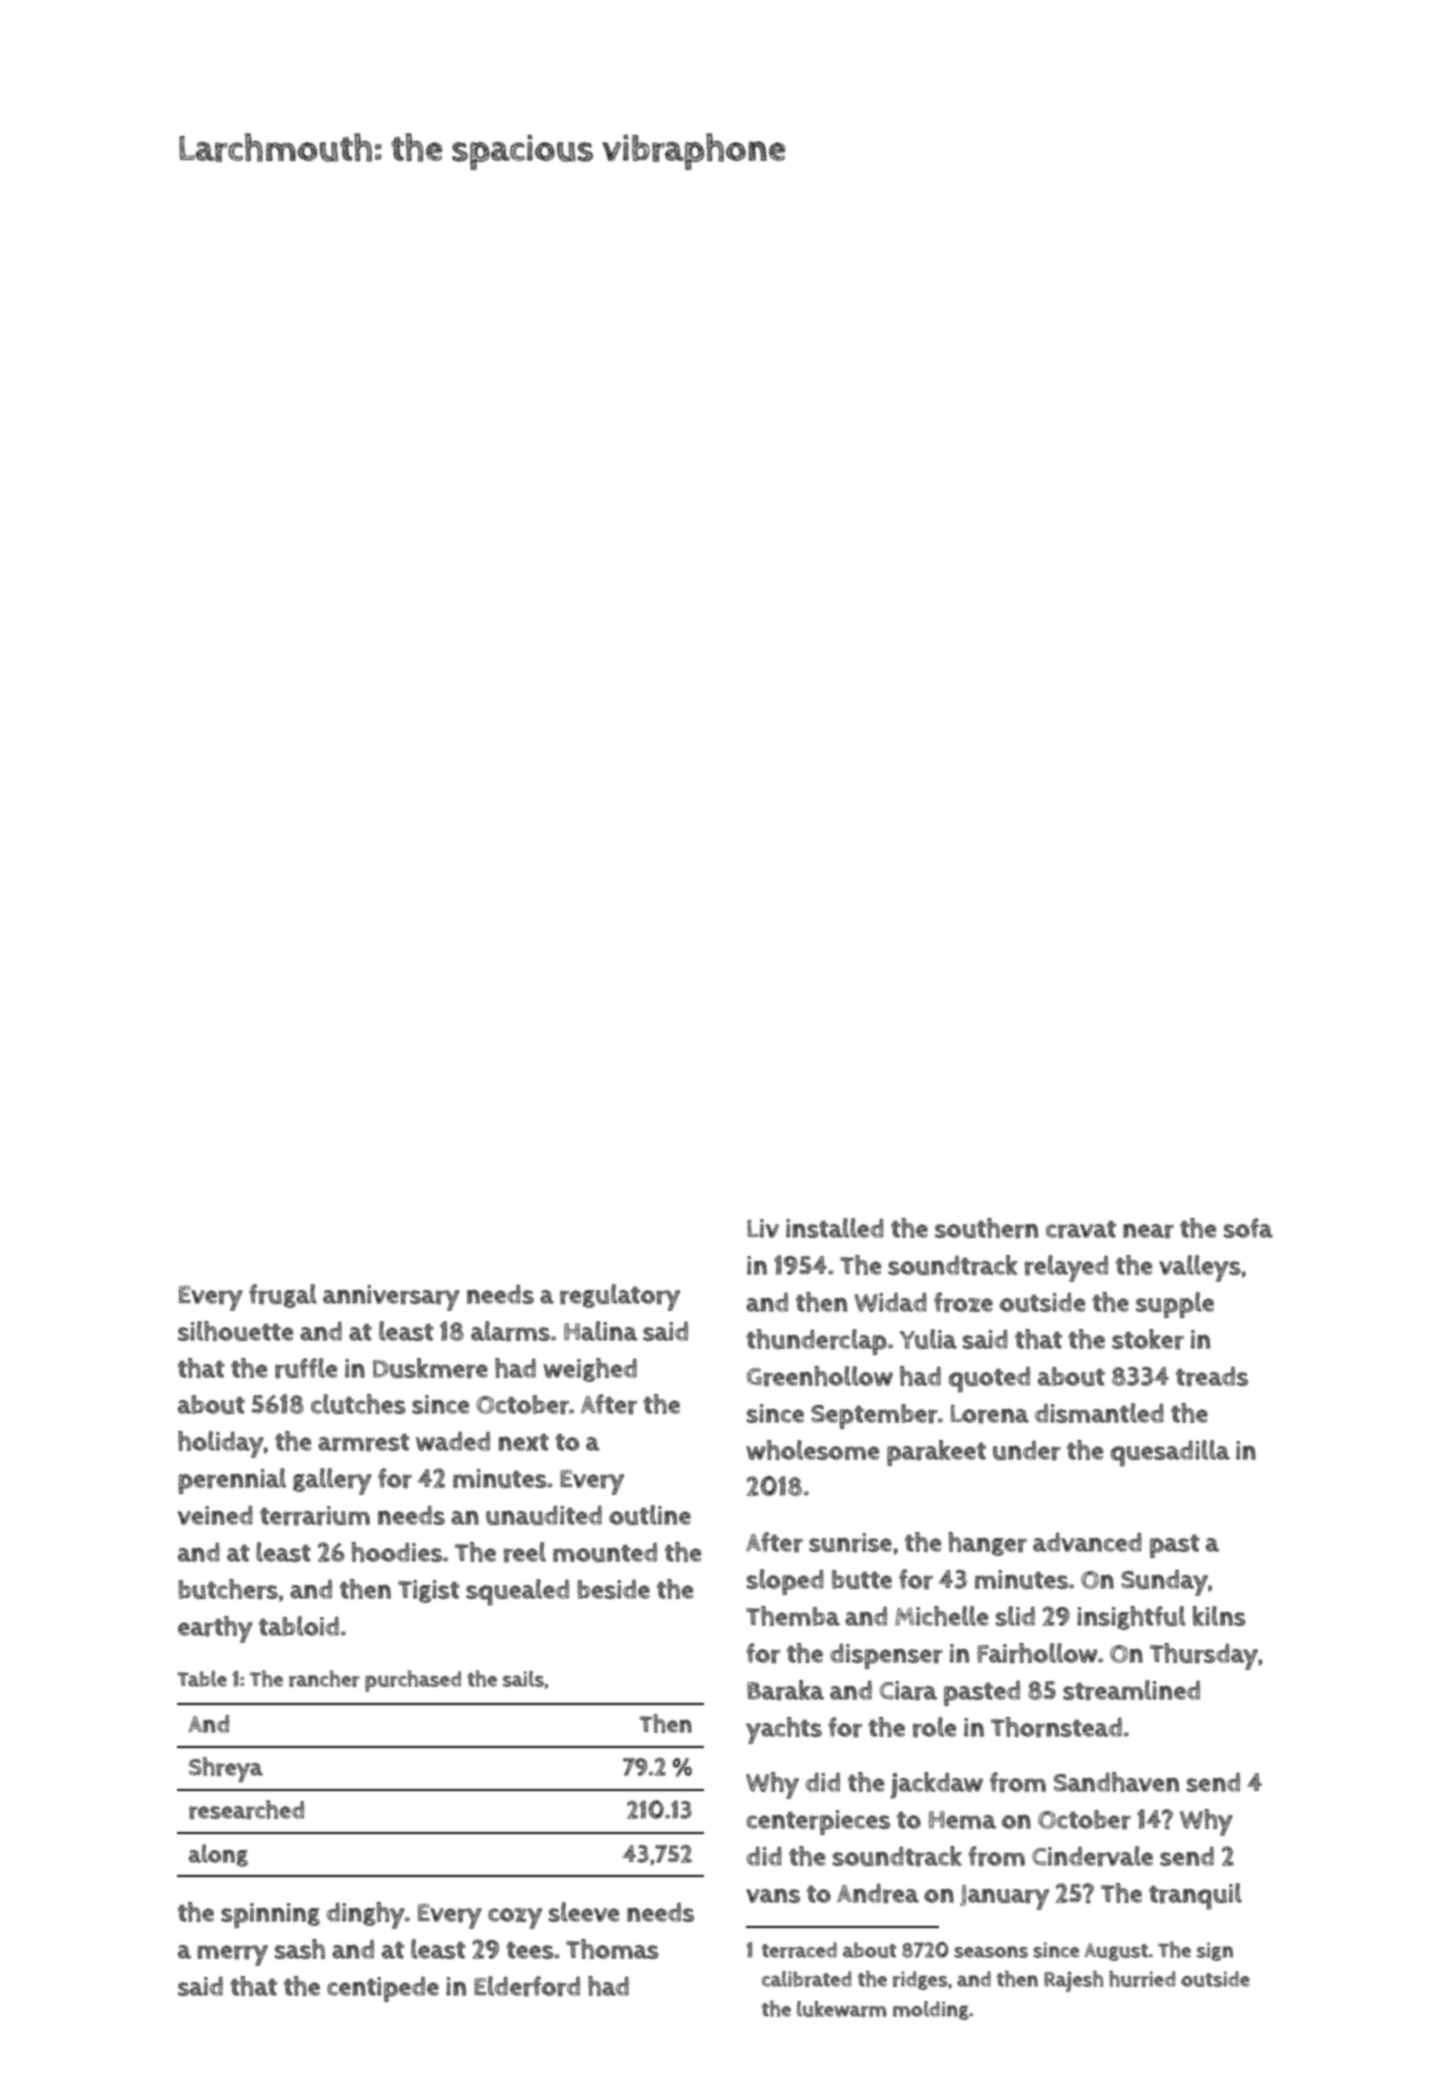 Image resolution: width=1450 pixels, height=2100 pixels. What do you see at coordinates (1170, 1453) in the document?
I see `quesadilla` at bounding box center [1170, 1453].
